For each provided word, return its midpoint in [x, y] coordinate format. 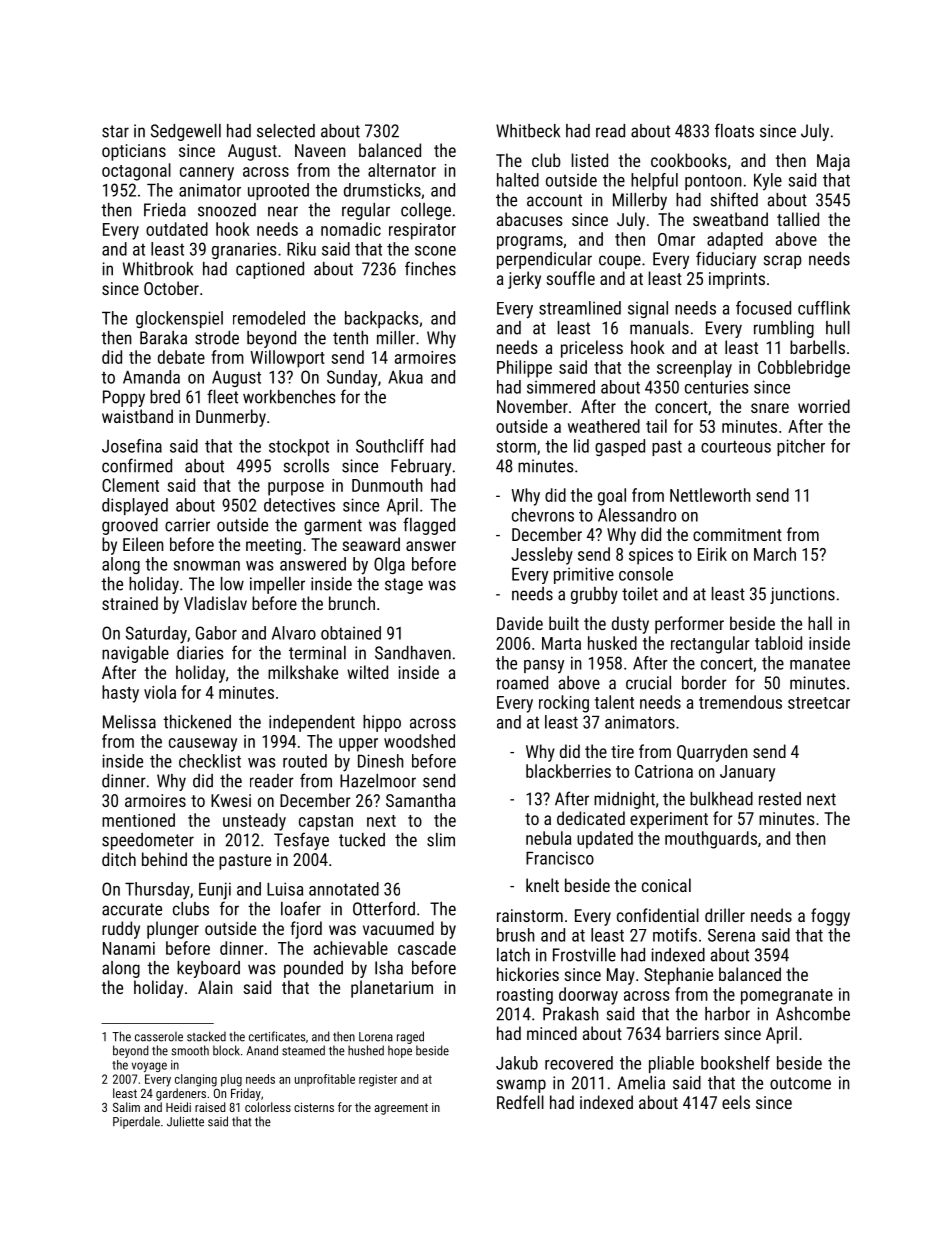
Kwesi [231, 800]
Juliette [185, 1121]
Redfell [520, 1102]
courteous [736, 446]
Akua [405, 377]
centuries [716, 387]
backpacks [381, 319]
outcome [800, 1083]
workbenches [289, 397]
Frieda [165, 210]
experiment [669, 820]
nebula [548, 838]
